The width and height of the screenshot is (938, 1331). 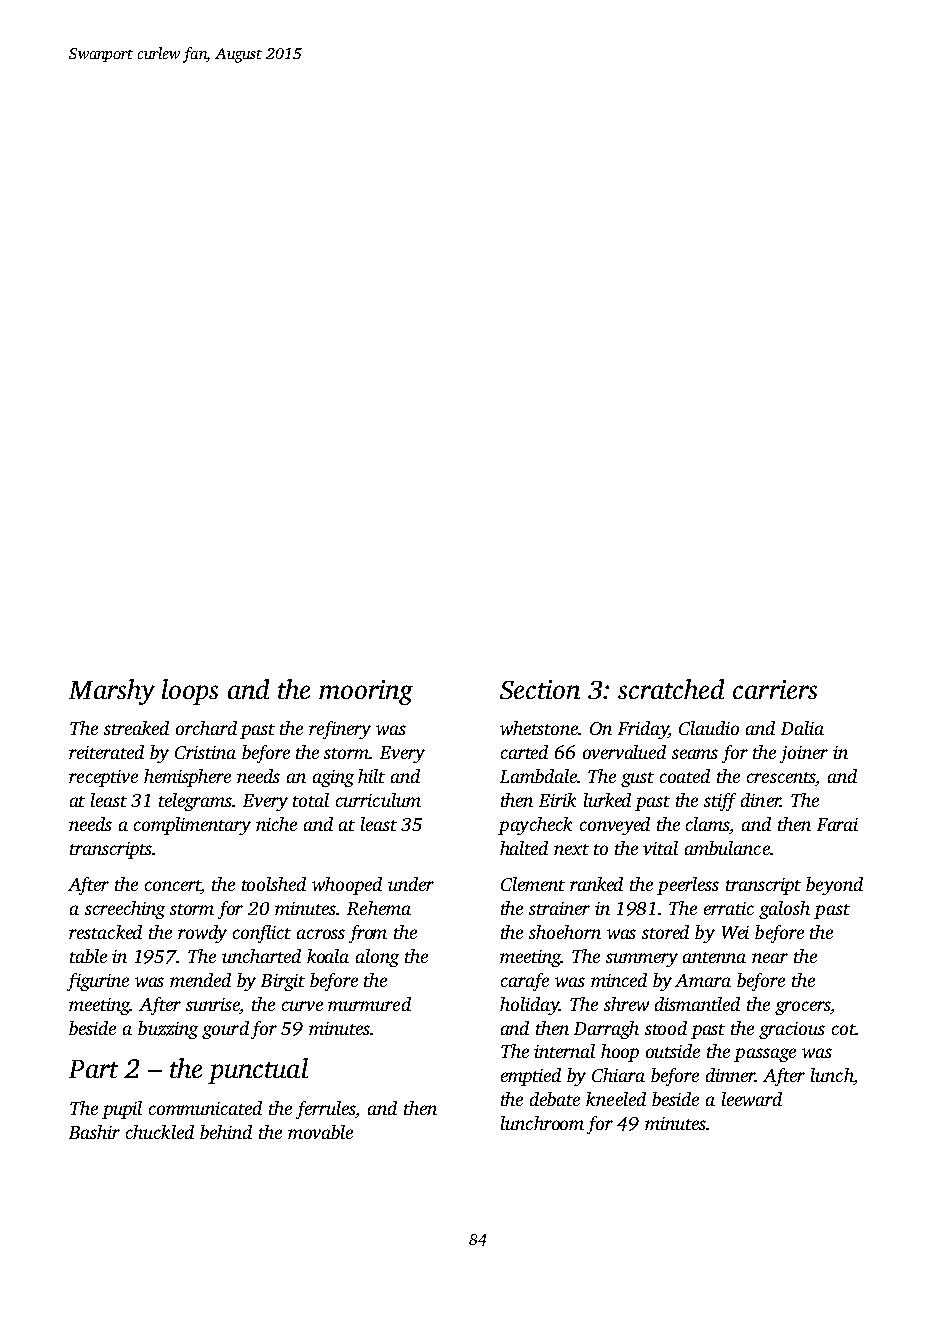 What do you see at coordinates (765, 1055) in the screenshot?
I see `passage` at bounding box center [765, 1055].
